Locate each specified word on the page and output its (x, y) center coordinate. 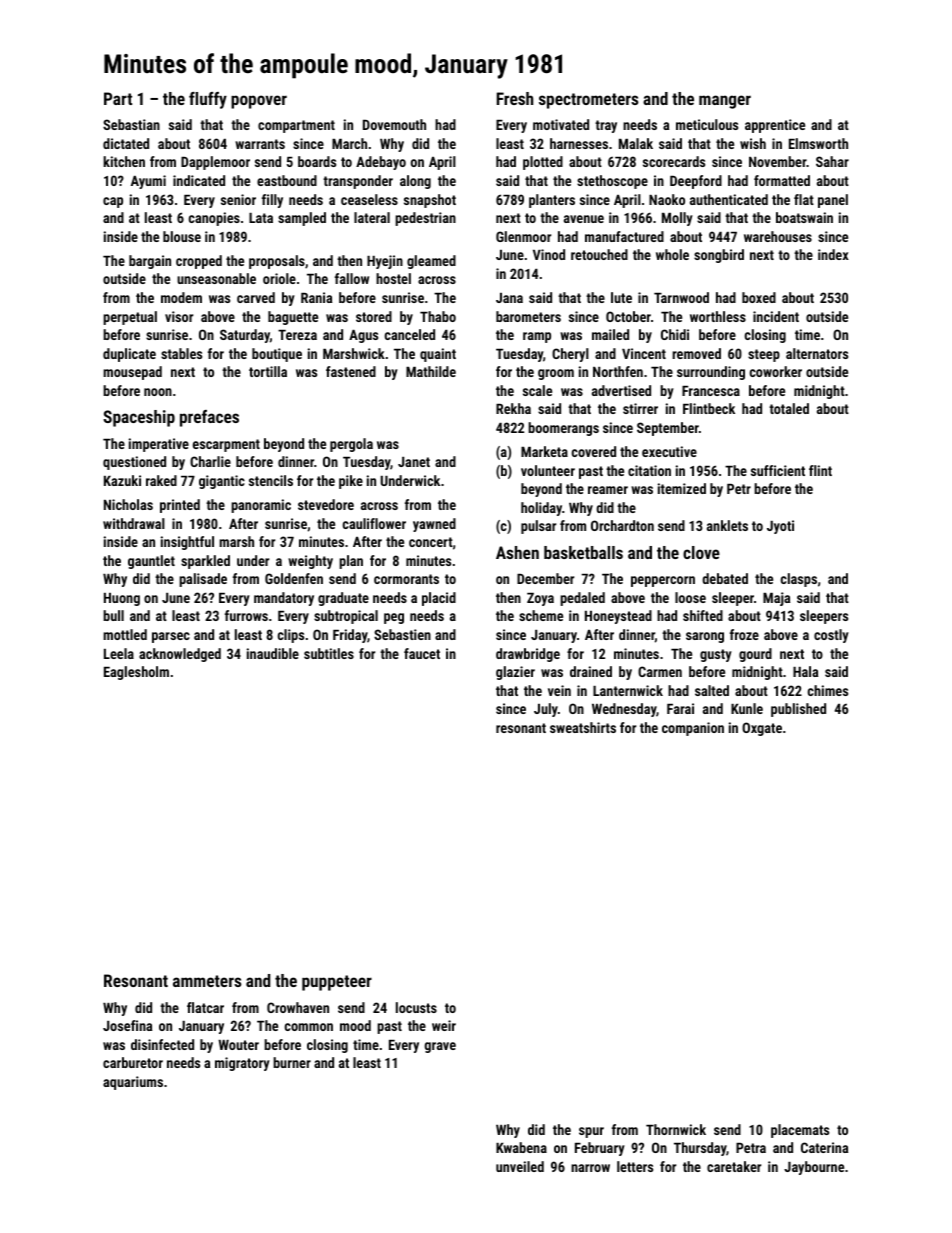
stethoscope (612, 182)
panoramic (261, 506)
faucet (422, 653)
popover (259, 102)
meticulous (707, 124)
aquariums (133, 1083)
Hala (805, 671)
